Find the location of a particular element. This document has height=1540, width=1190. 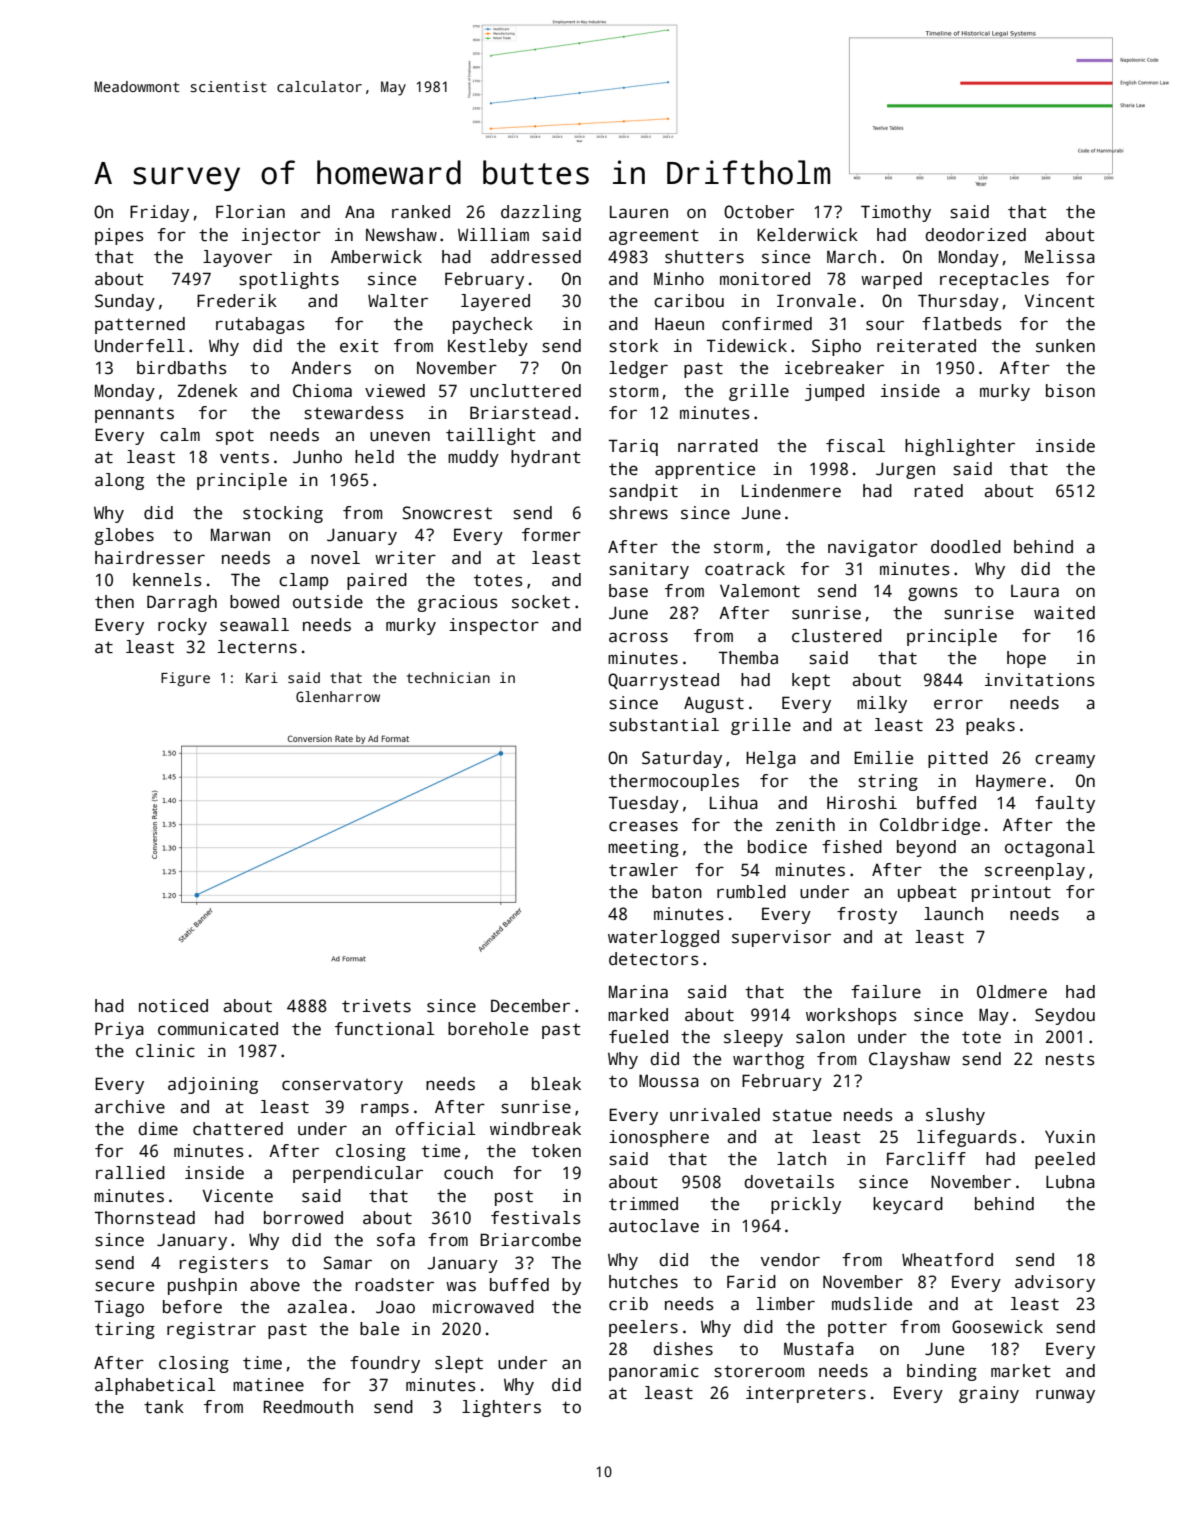

technician is located at coordinates (448, 677).
